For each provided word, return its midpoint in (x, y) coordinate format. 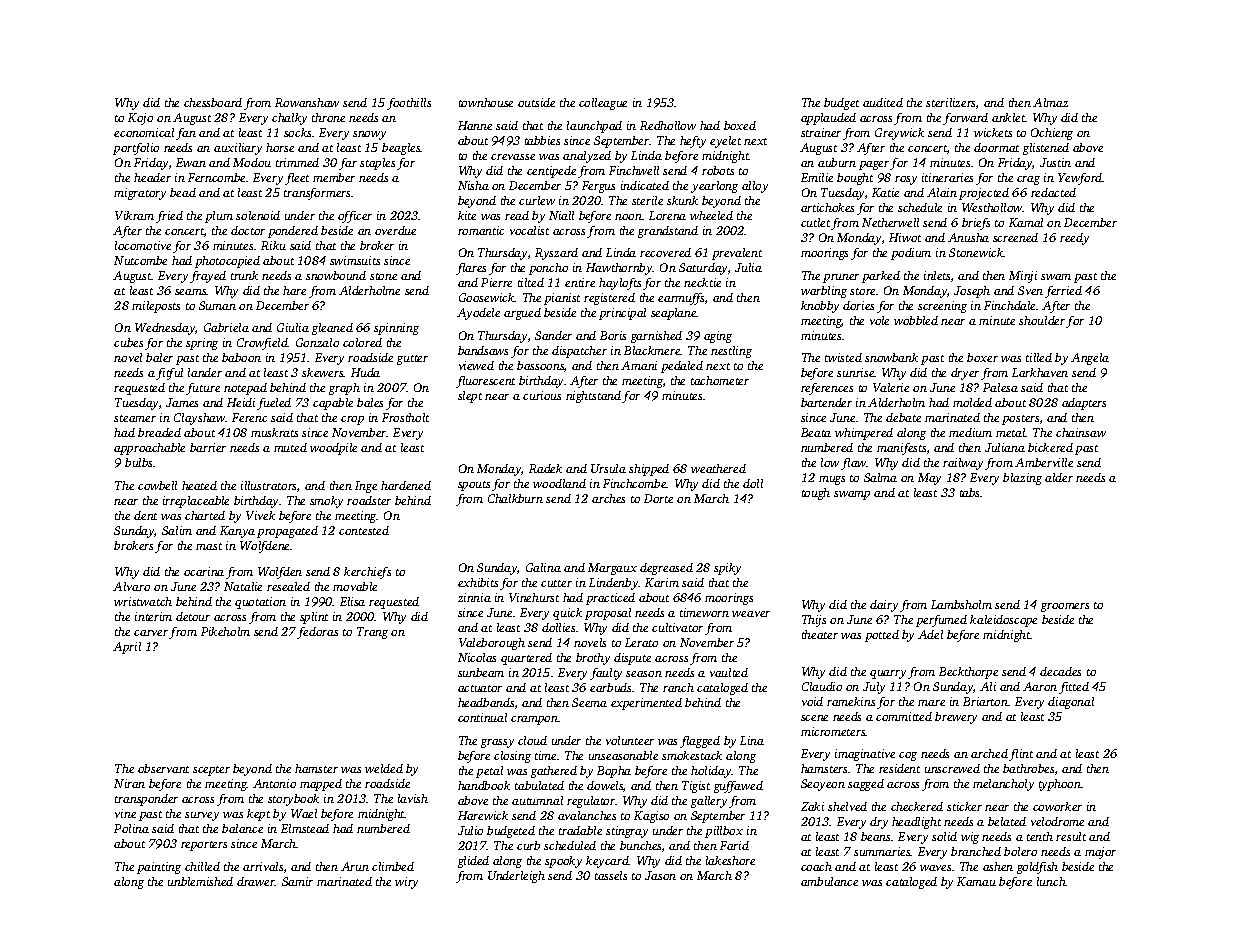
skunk (682, 200)
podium (911, 254)
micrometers (833, 731)
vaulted (729, 672)
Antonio (274, 783)
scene (814, 718)
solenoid (258, 215)
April (127, 648)
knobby (820, 307)
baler (159, 357)
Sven (1030, 290)
